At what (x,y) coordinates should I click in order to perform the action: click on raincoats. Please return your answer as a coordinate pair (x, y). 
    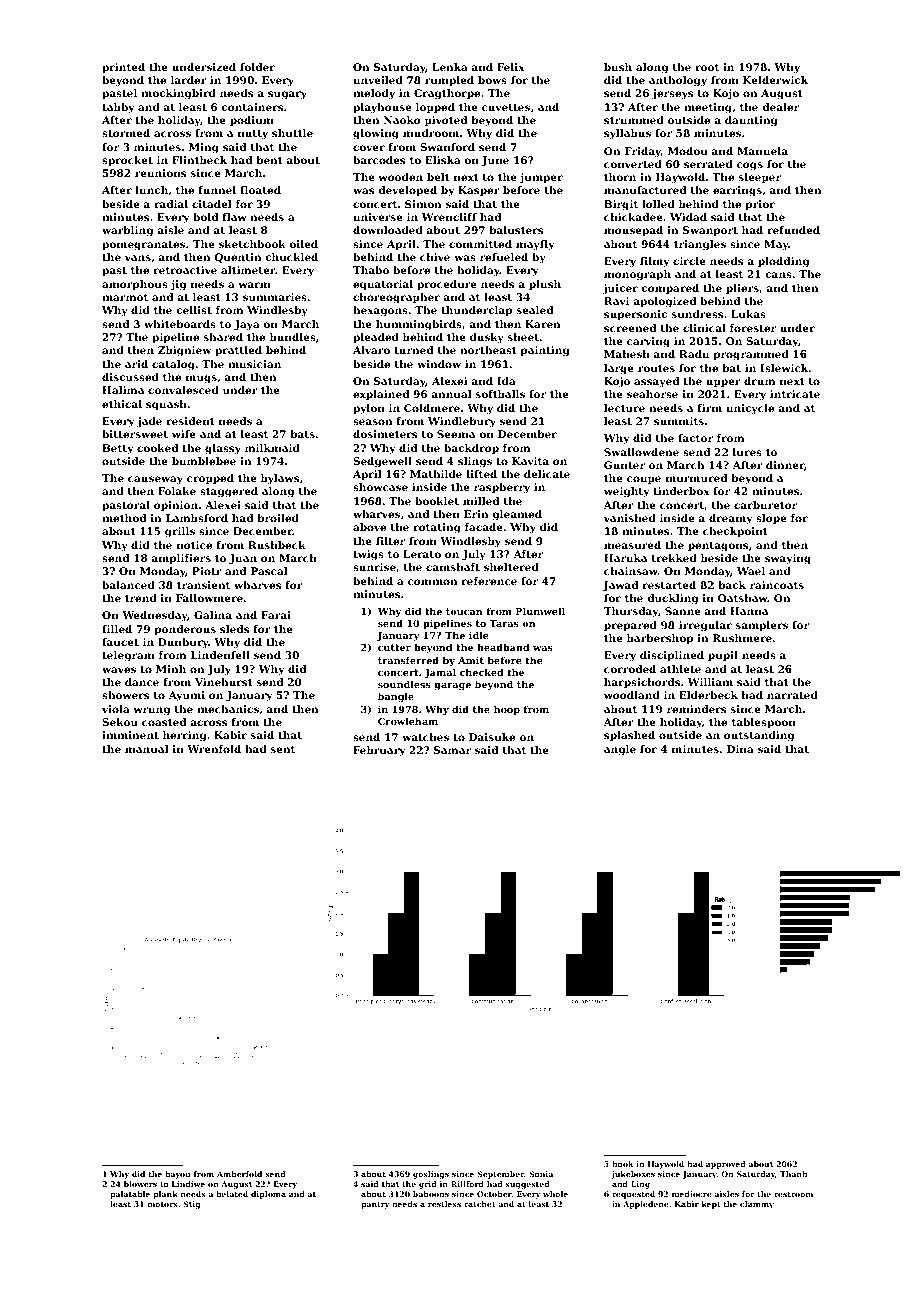
    Looking at the image, I should click on (777, 585).
